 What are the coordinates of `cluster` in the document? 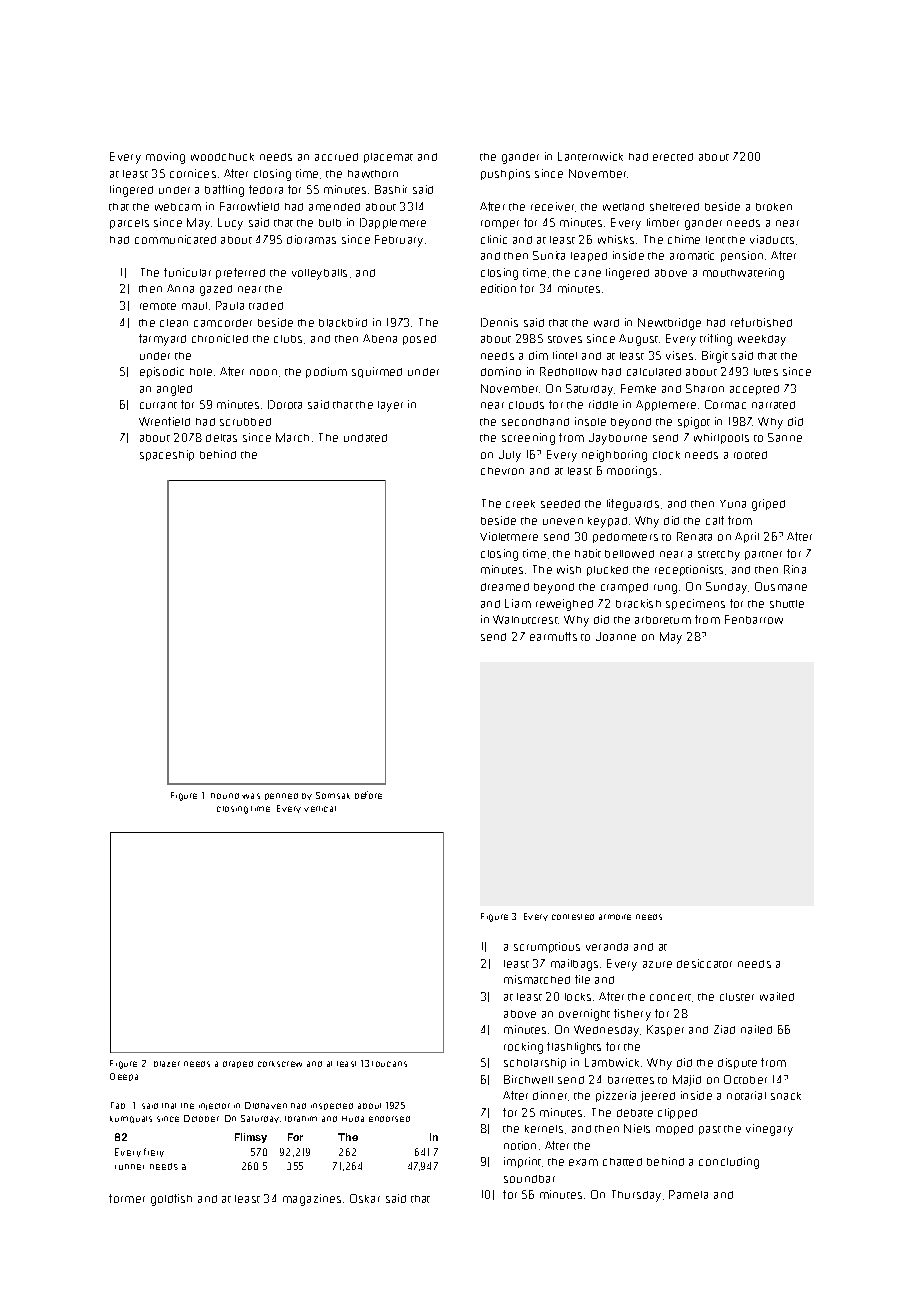 It's located at (737, 997).
